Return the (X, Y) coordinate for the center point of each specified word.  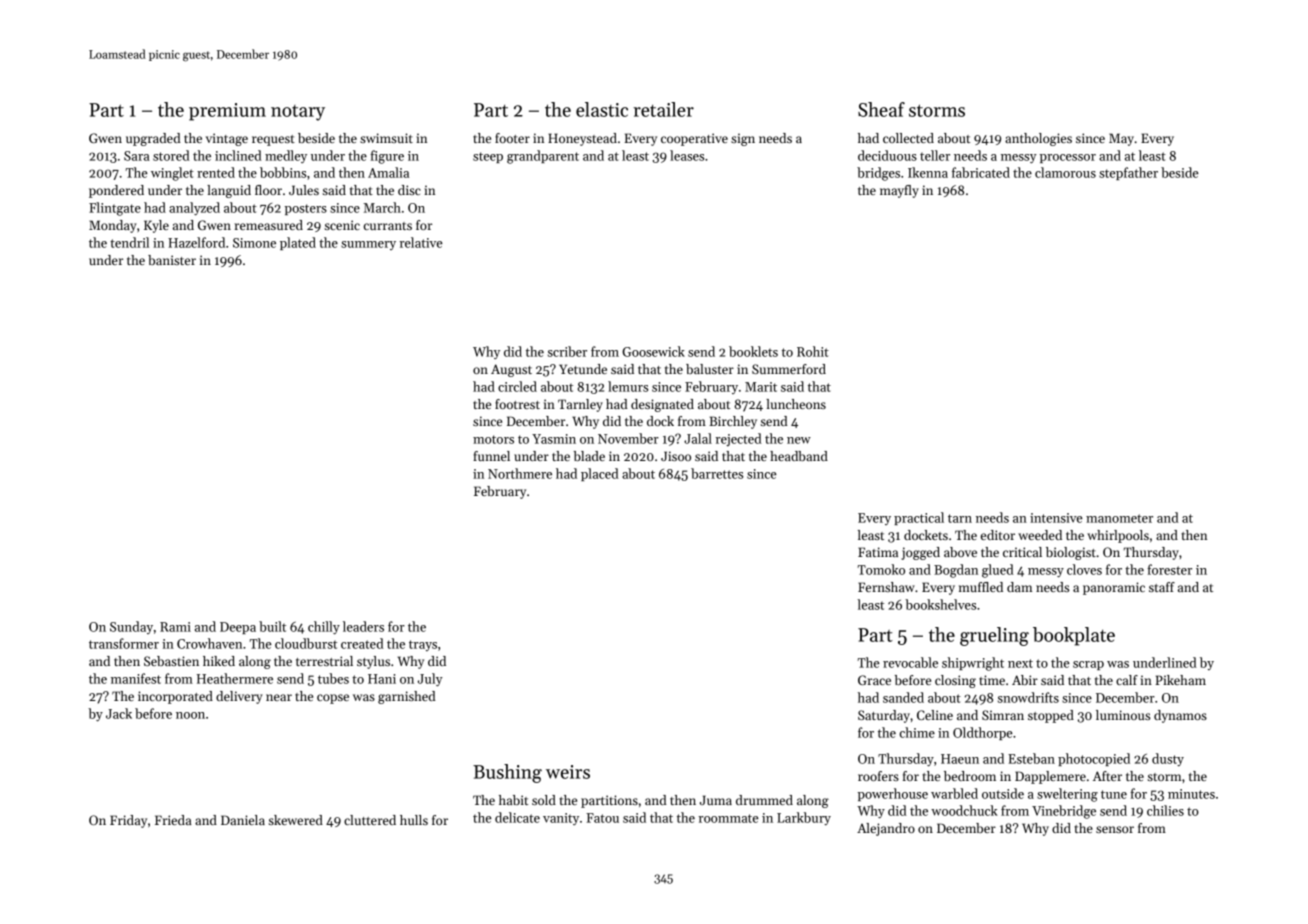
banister (172, 260)
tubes (333, 678)
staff (1162, 587)
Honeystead (582, 139)
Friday (128, 821)
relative (421, 242)
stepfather (1128, 173)
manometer (1119, 518)
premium (227, 112)
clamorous (1065, 172)
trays (423, 645)
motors (493, 439)
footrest (517, 404)
